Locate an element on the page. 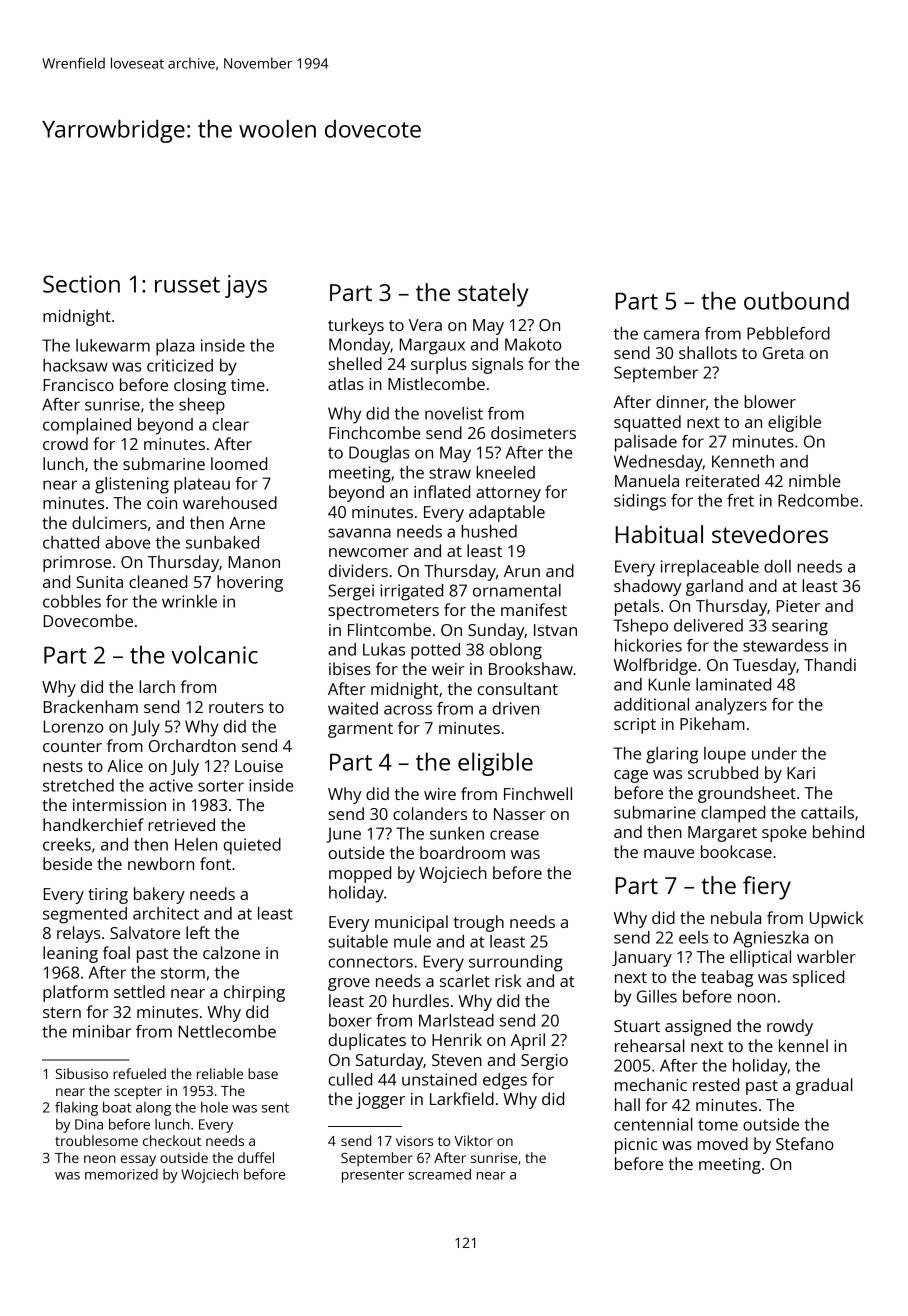 This page has width=908, height=1316. Wednesday is located at coordinates (658, 463).
